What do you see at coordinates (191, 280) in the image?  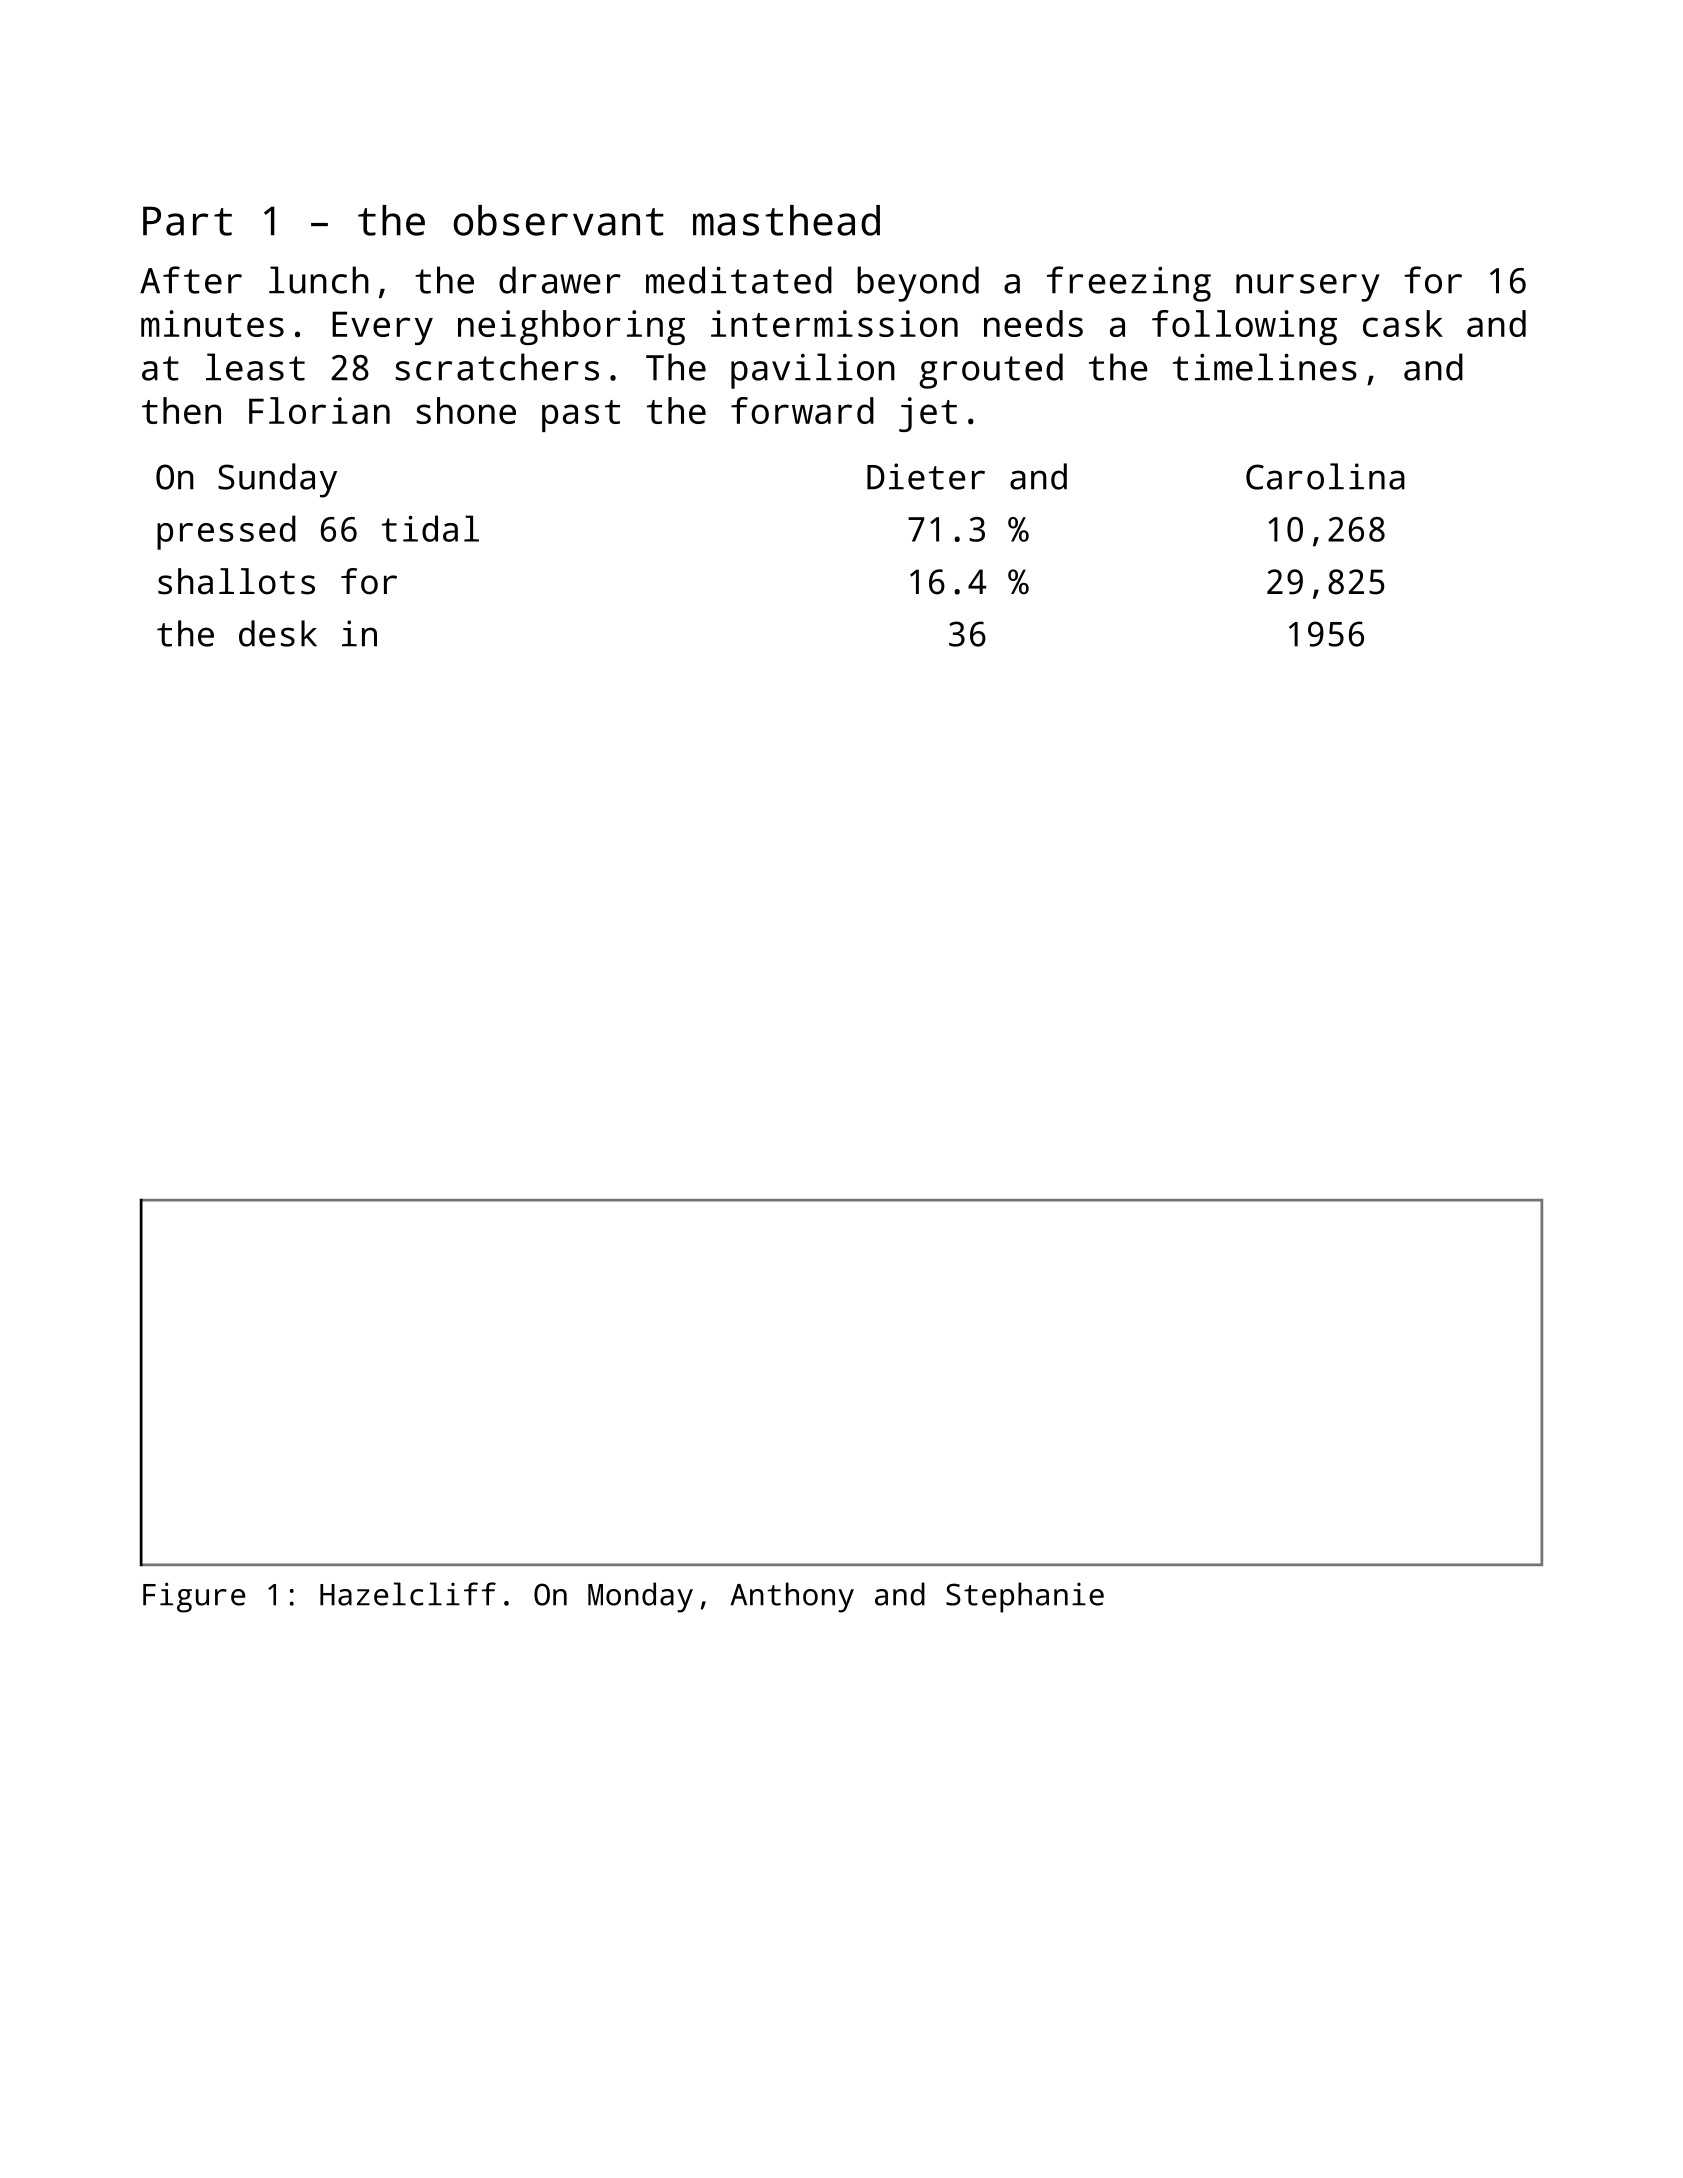 I see `After` at bounding box center [191, 280].
